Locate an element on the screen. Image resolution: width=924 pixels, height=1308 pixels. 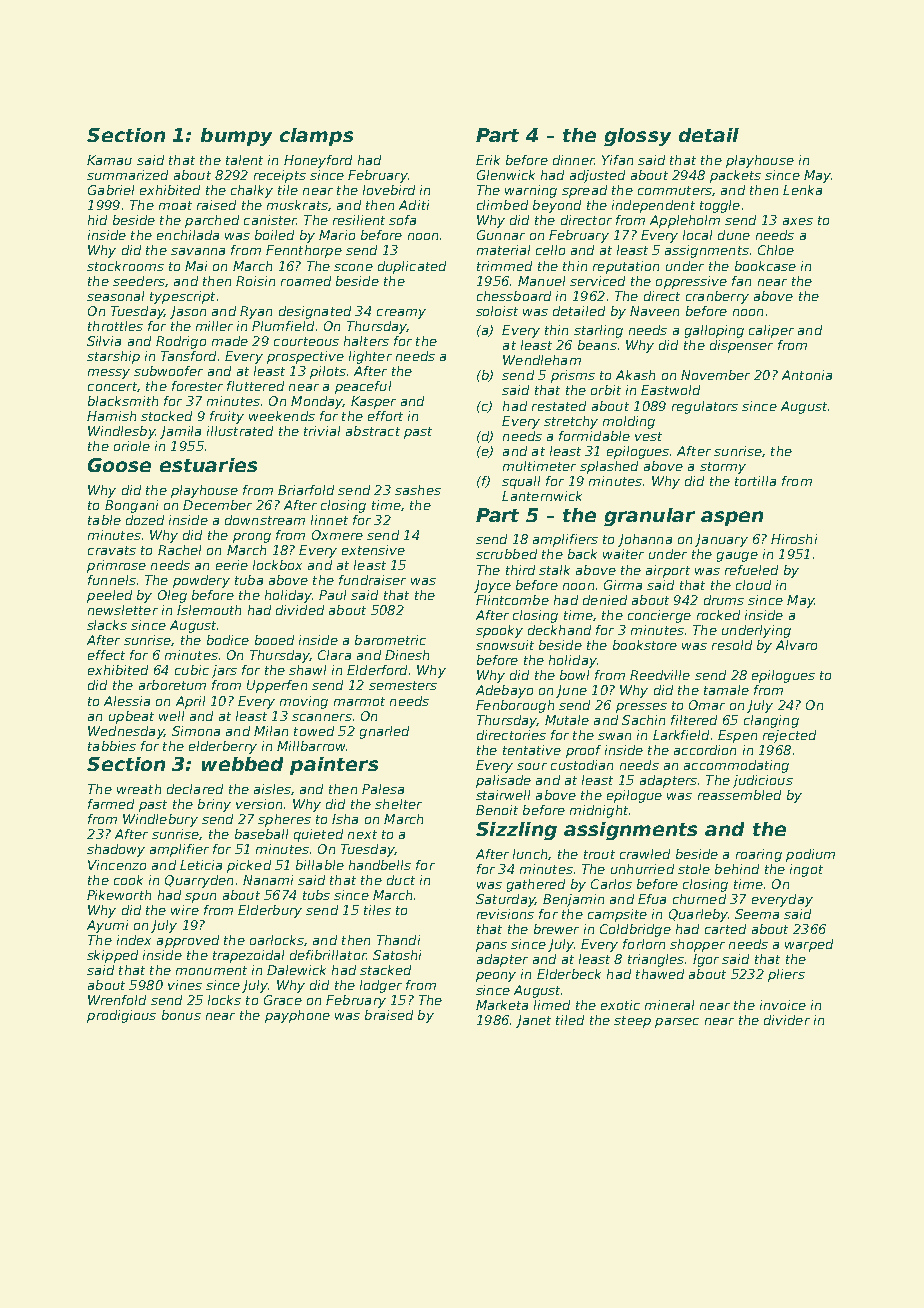
Kamau is located at coordinates (109, 160).
